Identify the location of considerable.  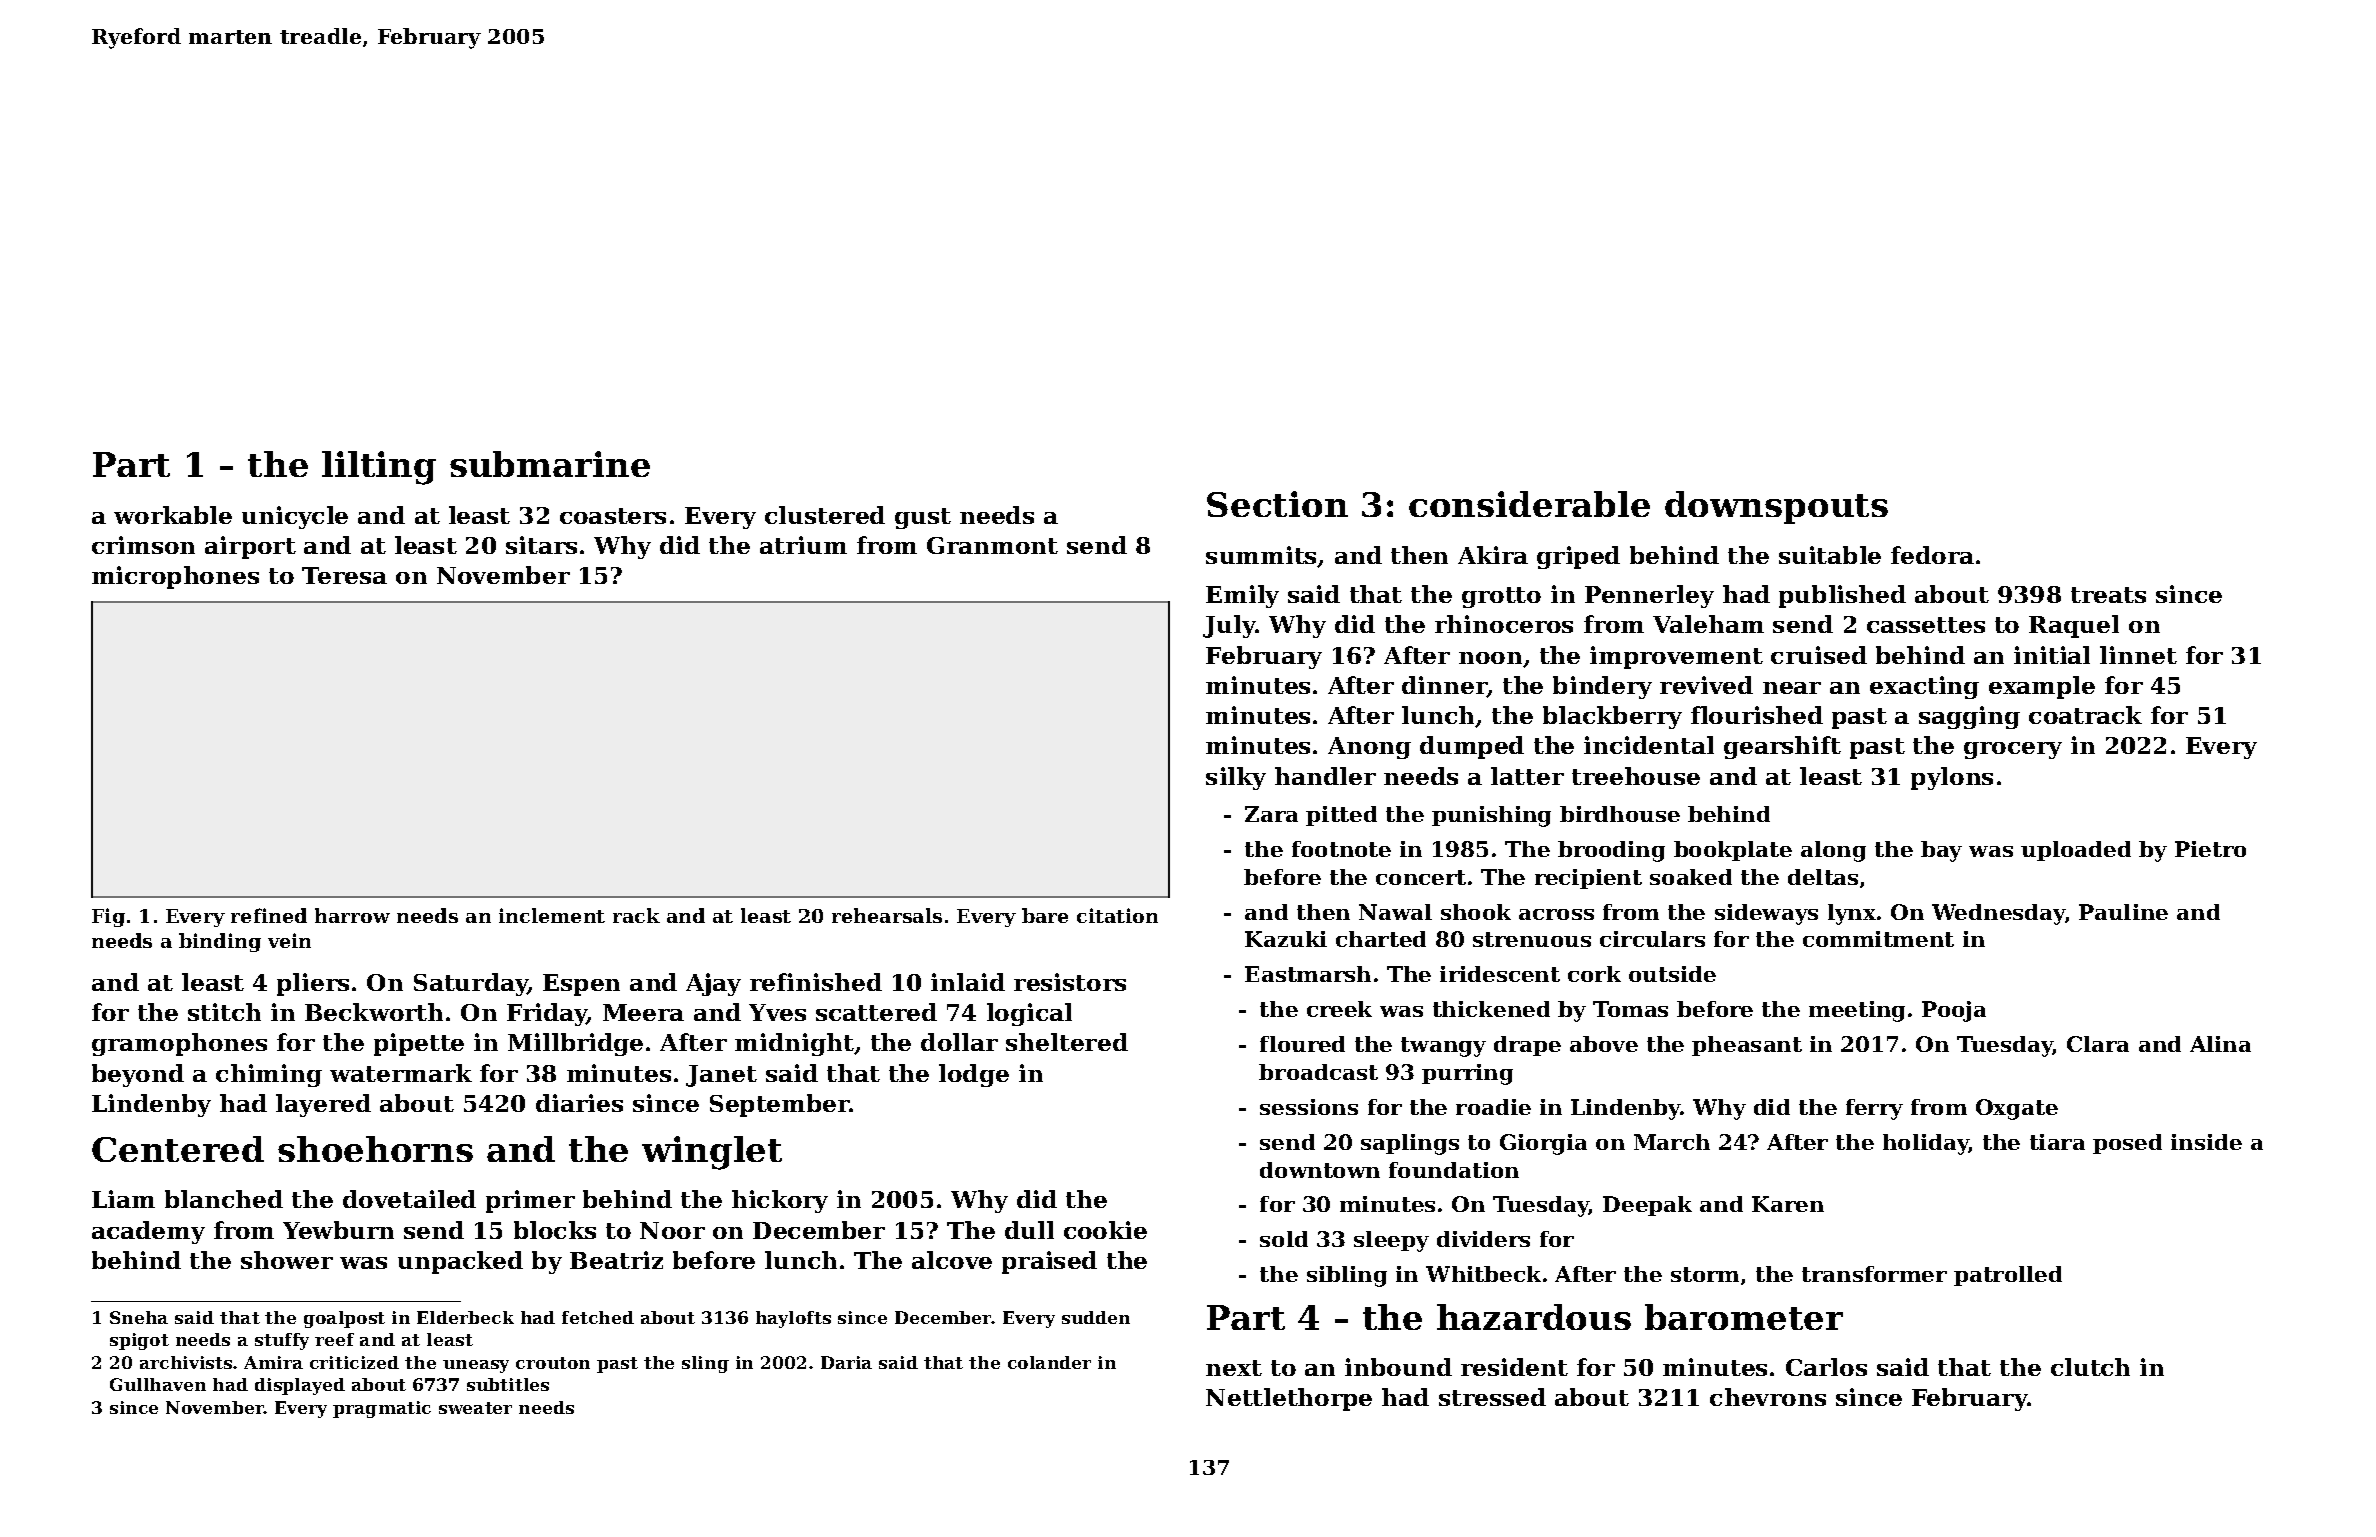
(1529, 504).
